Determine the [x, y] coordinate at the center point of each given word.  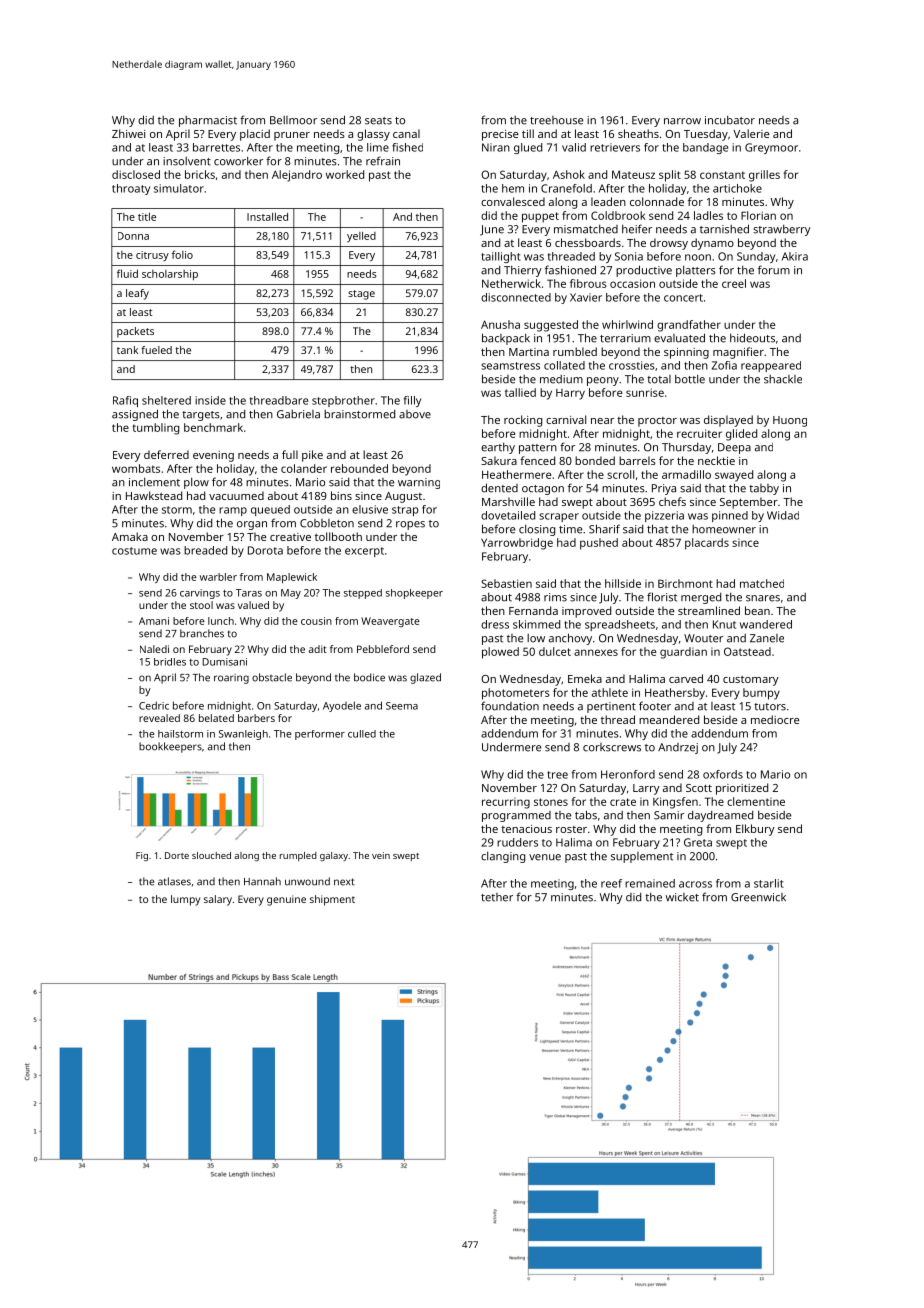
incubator [730, 120]
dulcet [555, 651]
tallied [520, 392]
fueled [156, 350]
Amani [154, 621]
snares [763, 598]
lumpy [185, 900]
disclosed [136, 174]
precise [500, 135]
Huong [790, 421]
